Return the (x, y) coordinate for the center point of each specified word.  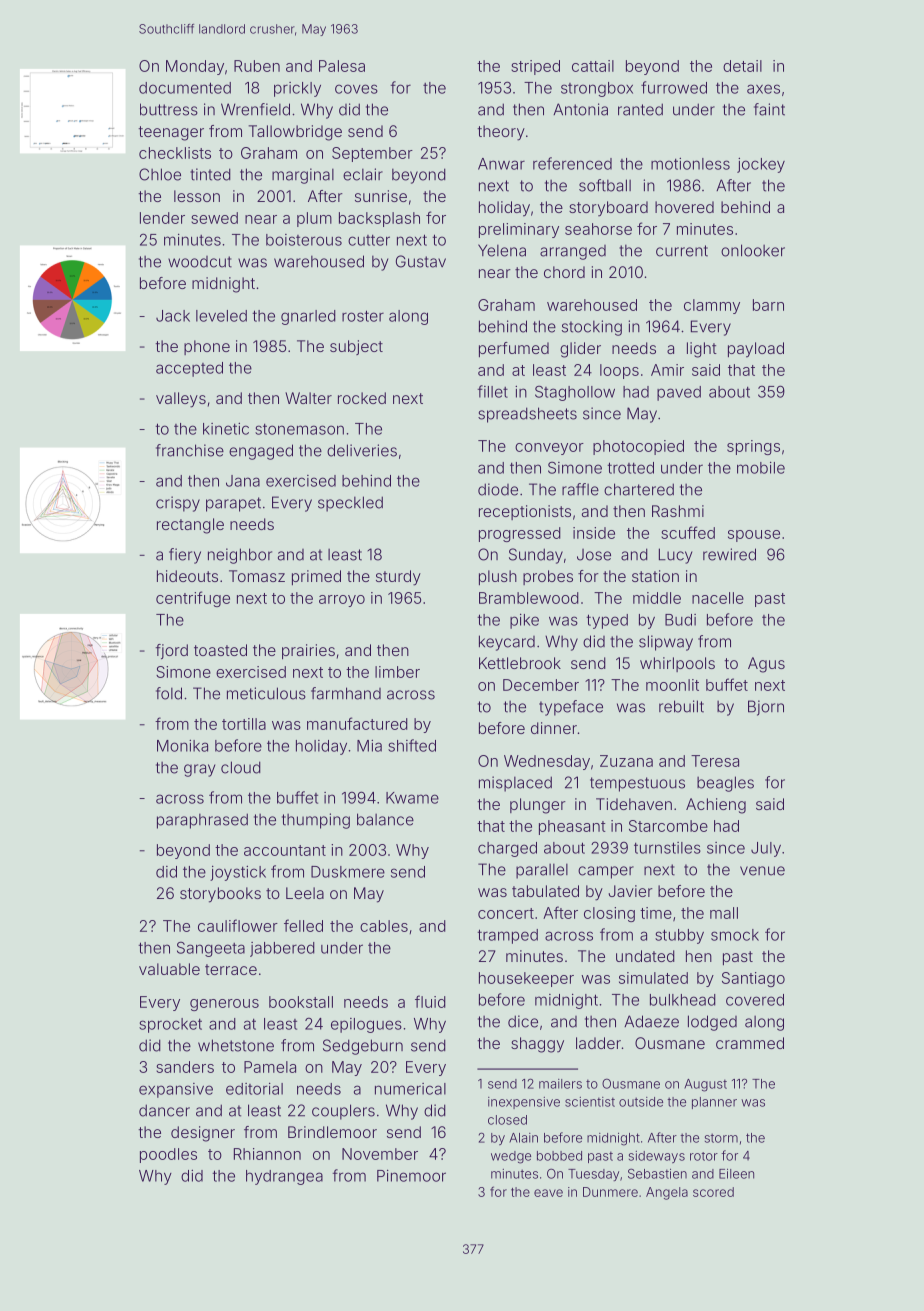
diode (498, 489)
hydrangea (284, 1177)
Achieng (716, 806)
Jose (594, 555)
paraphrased (202, 821)
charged (507, 849)
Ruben (257, 66)
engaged (261, 452)
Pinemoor (411, 1176)
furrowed (674, 87)
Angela (667, 1193)
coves (356, 89)
